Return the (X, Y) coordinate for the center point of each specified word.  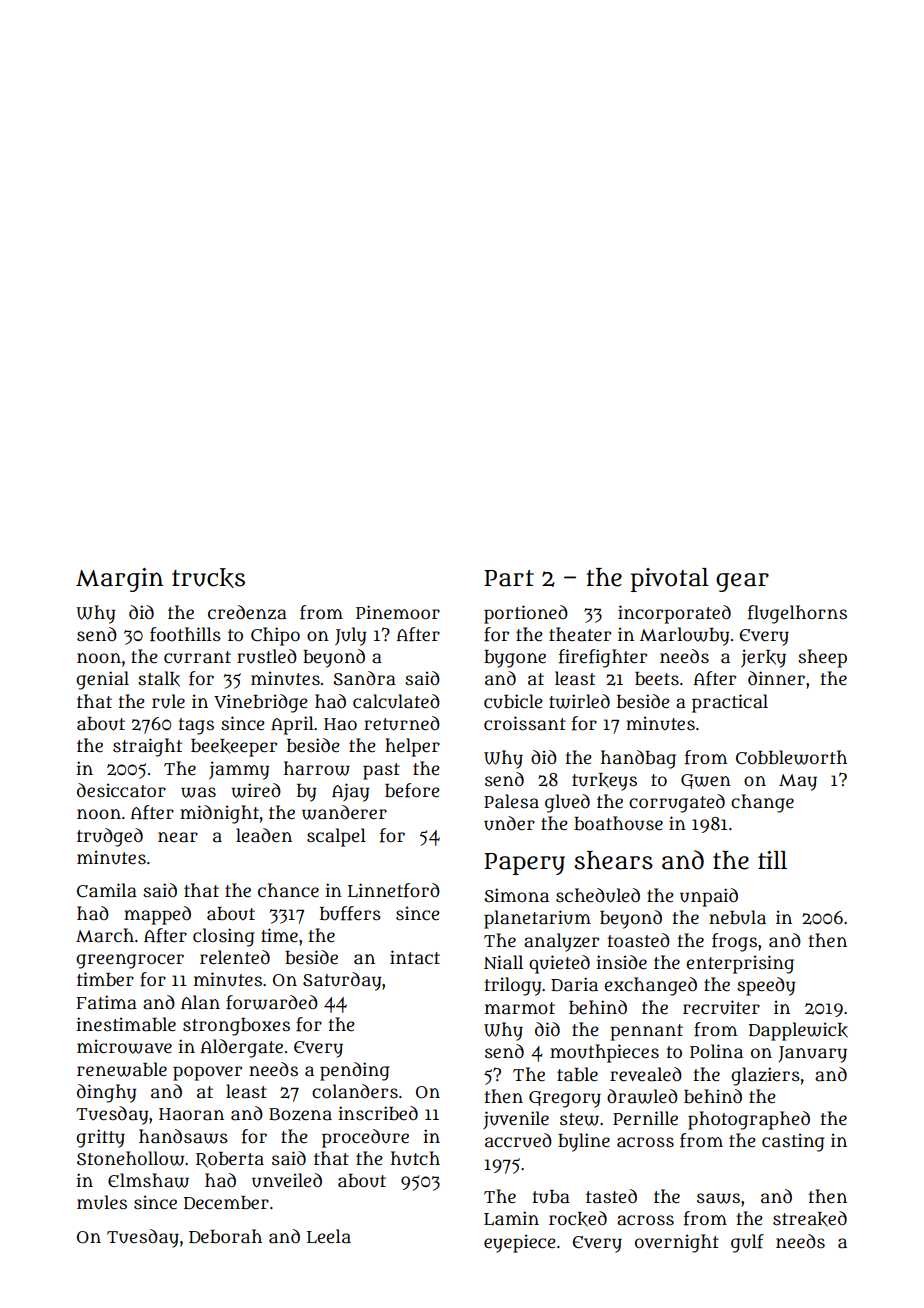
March (105, 935)
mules (102, 1202)
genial (102, 680)
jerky (763, 658)
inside (621, 962)
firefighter (603, 658)
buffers (350, 913)
